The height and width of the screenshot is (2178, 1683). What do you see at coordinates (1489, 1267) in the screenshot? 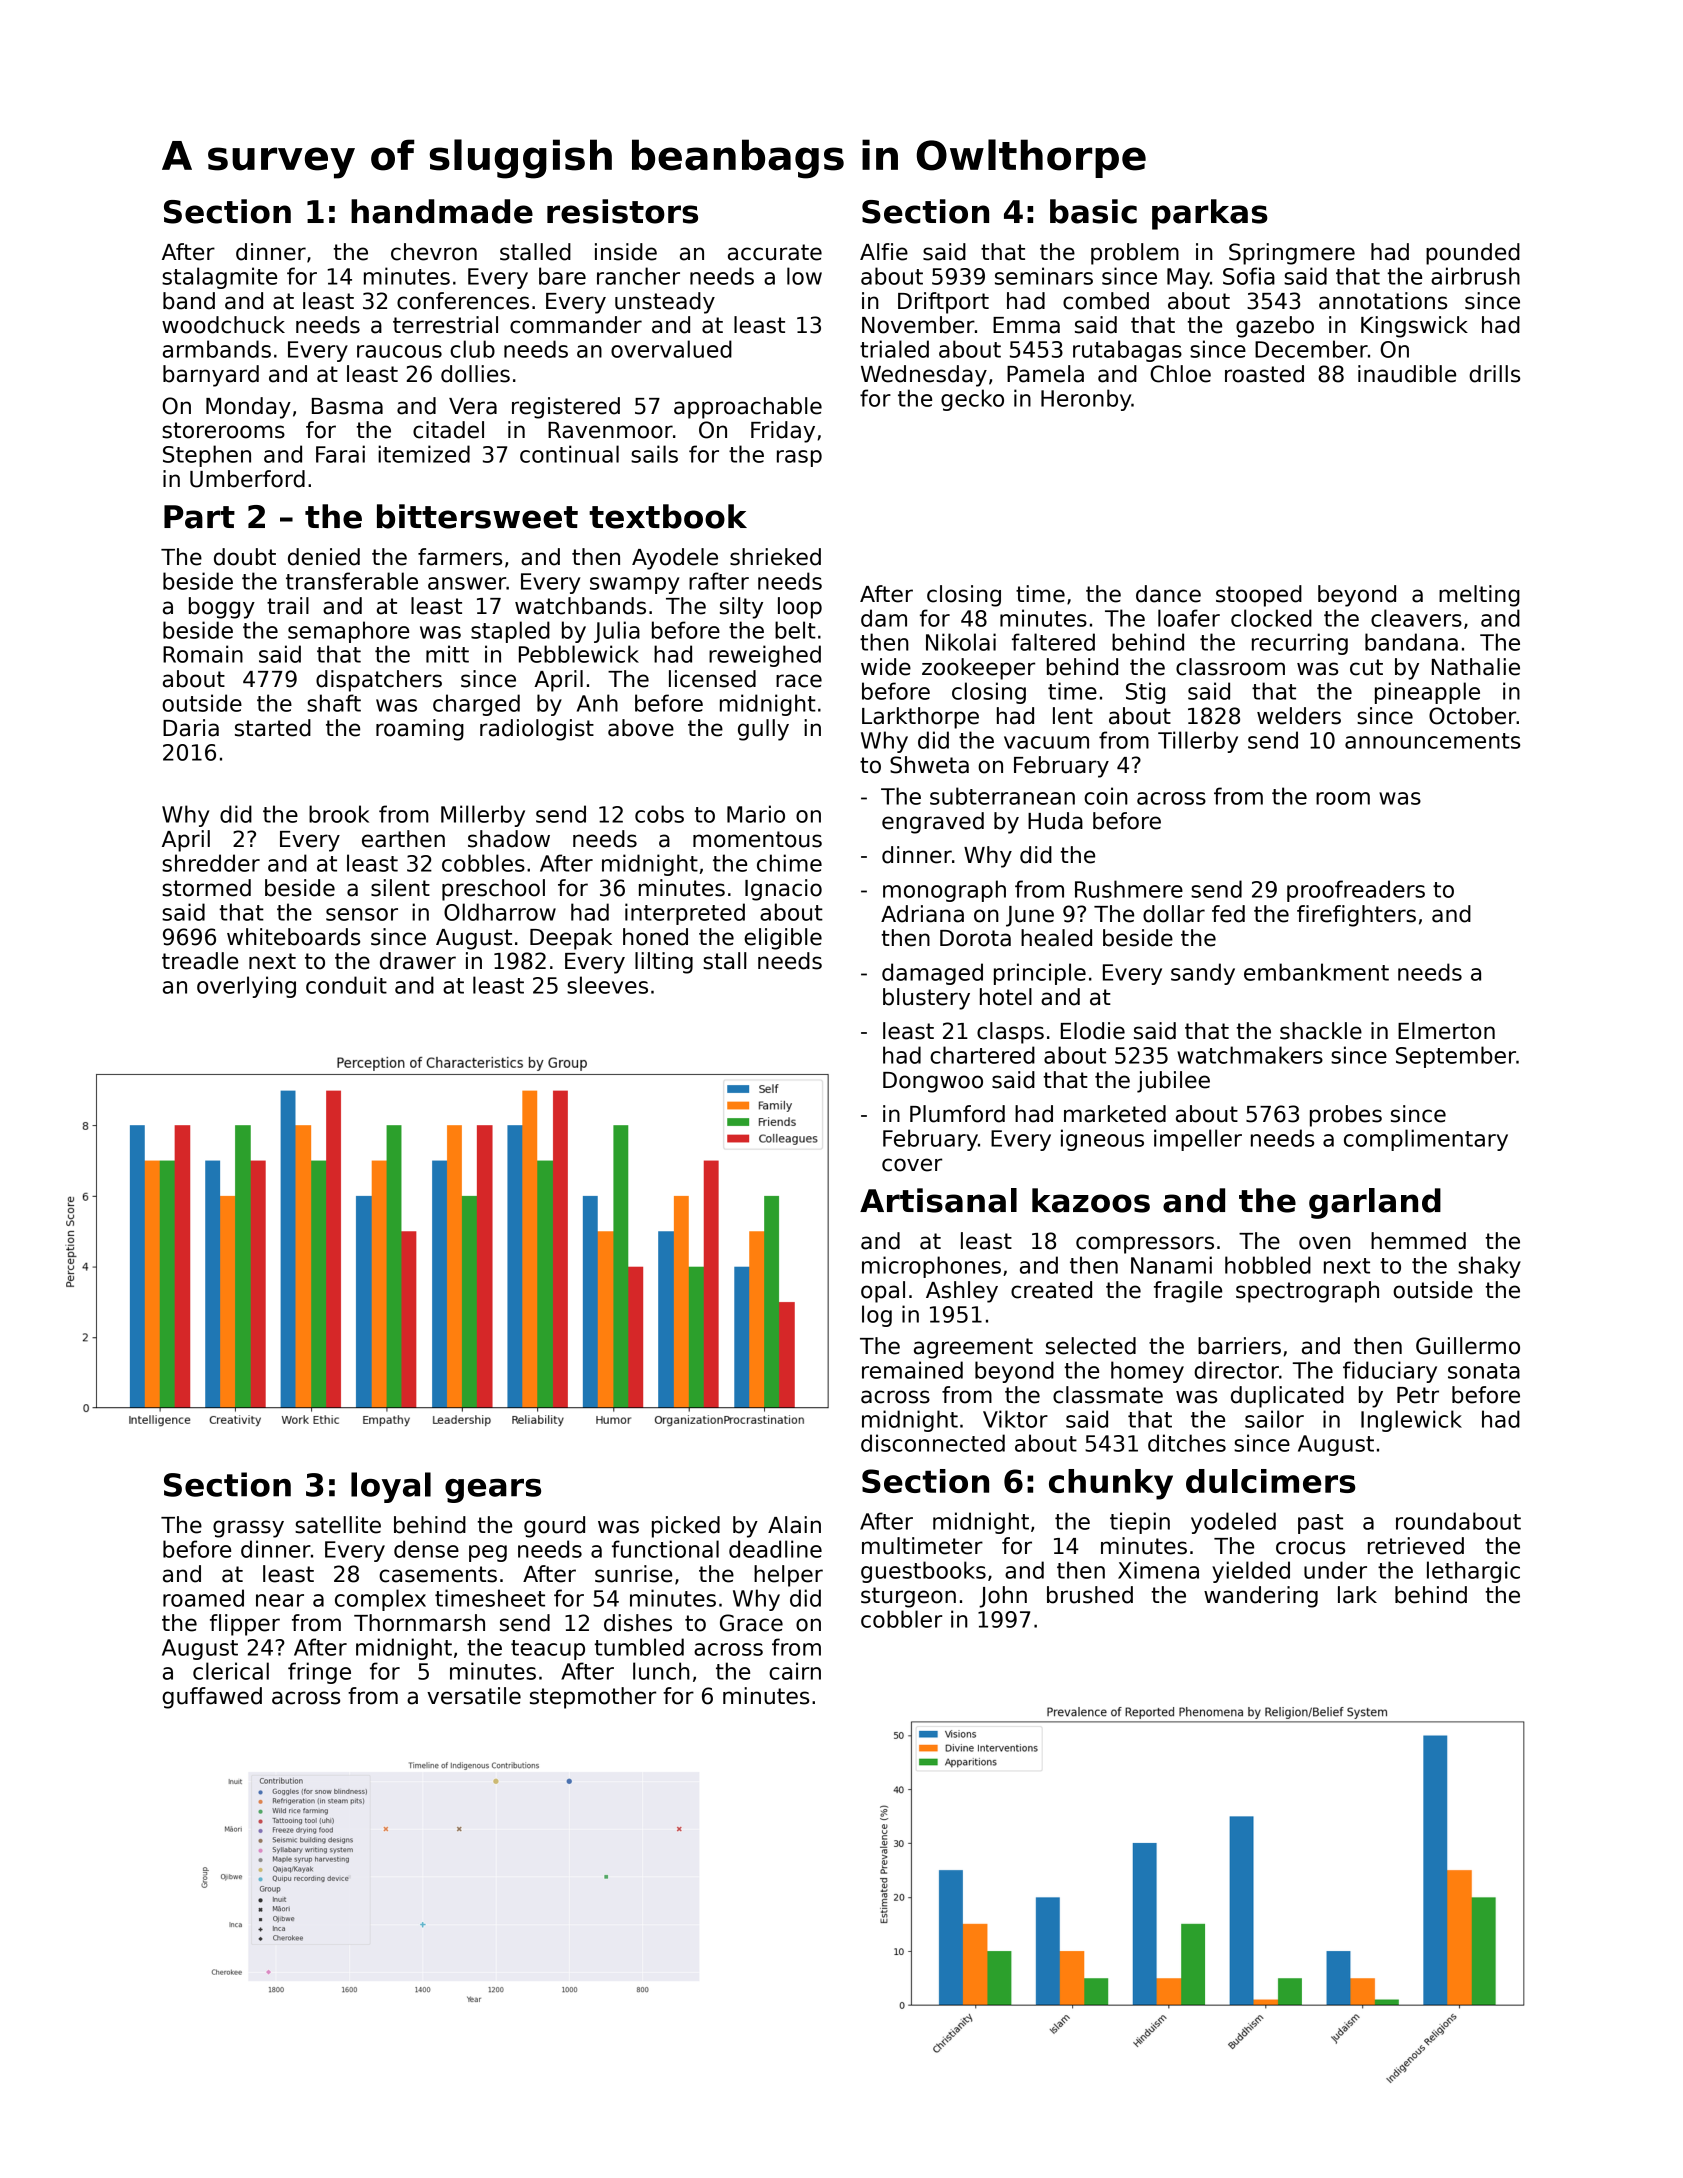
I see `shaky` at bounding box center [1489, 1267].
